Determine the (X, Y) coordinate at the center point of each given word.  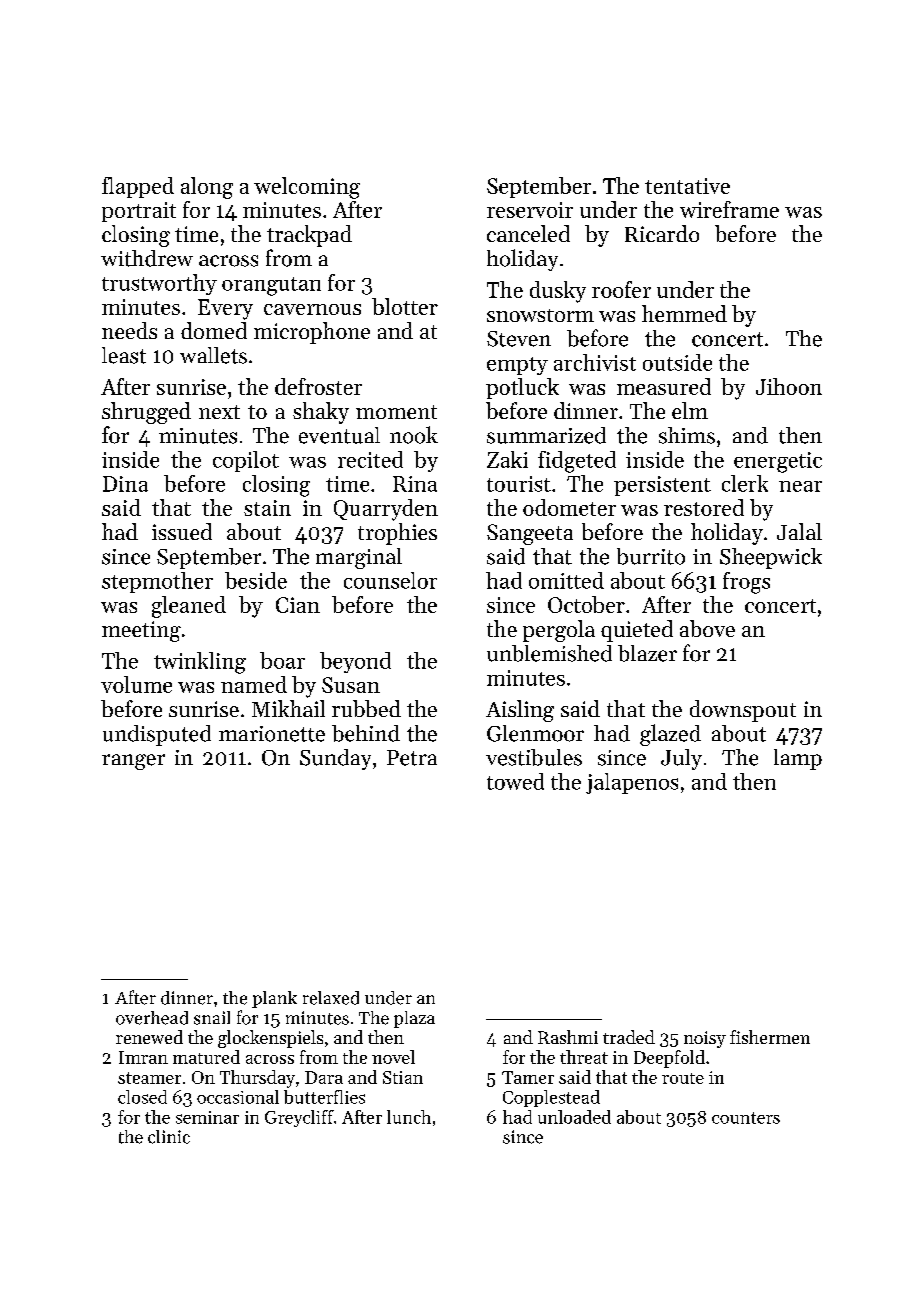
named (254, 684)
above (707, 628)
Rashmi (568, 1037)
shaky (321, 413)
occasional (238, 1097)
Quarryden (386, 510)
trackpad (309, 236)
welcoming (307, 188)
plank (274, 999)
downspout (743, 711)
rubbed (366, 708)
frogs (746, 583)
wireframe (729, 209)
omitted (566, 580)
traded (629, 1037)
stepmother (157, 582)
